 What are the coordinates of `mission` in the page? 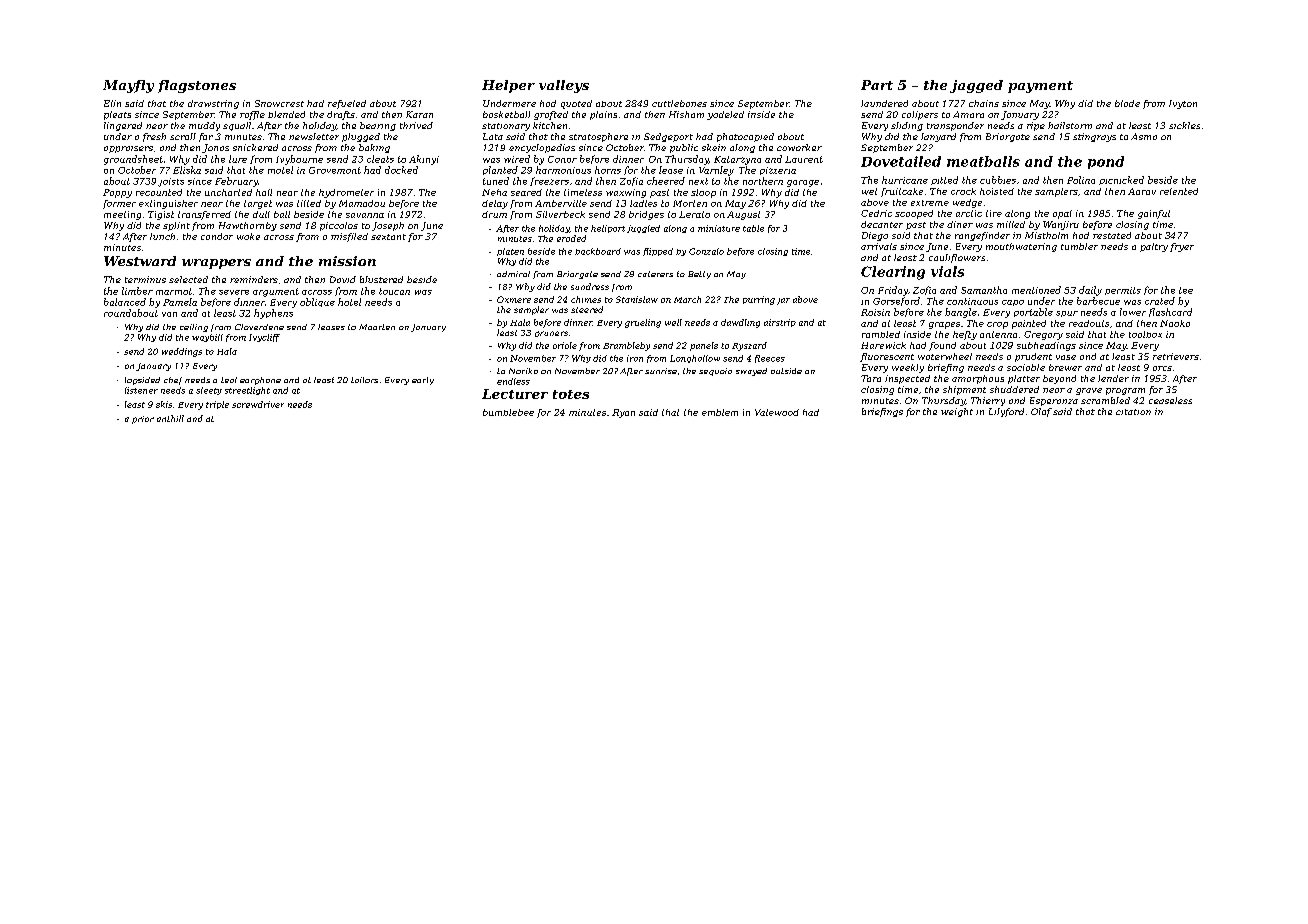 It's located at (347, 261).
